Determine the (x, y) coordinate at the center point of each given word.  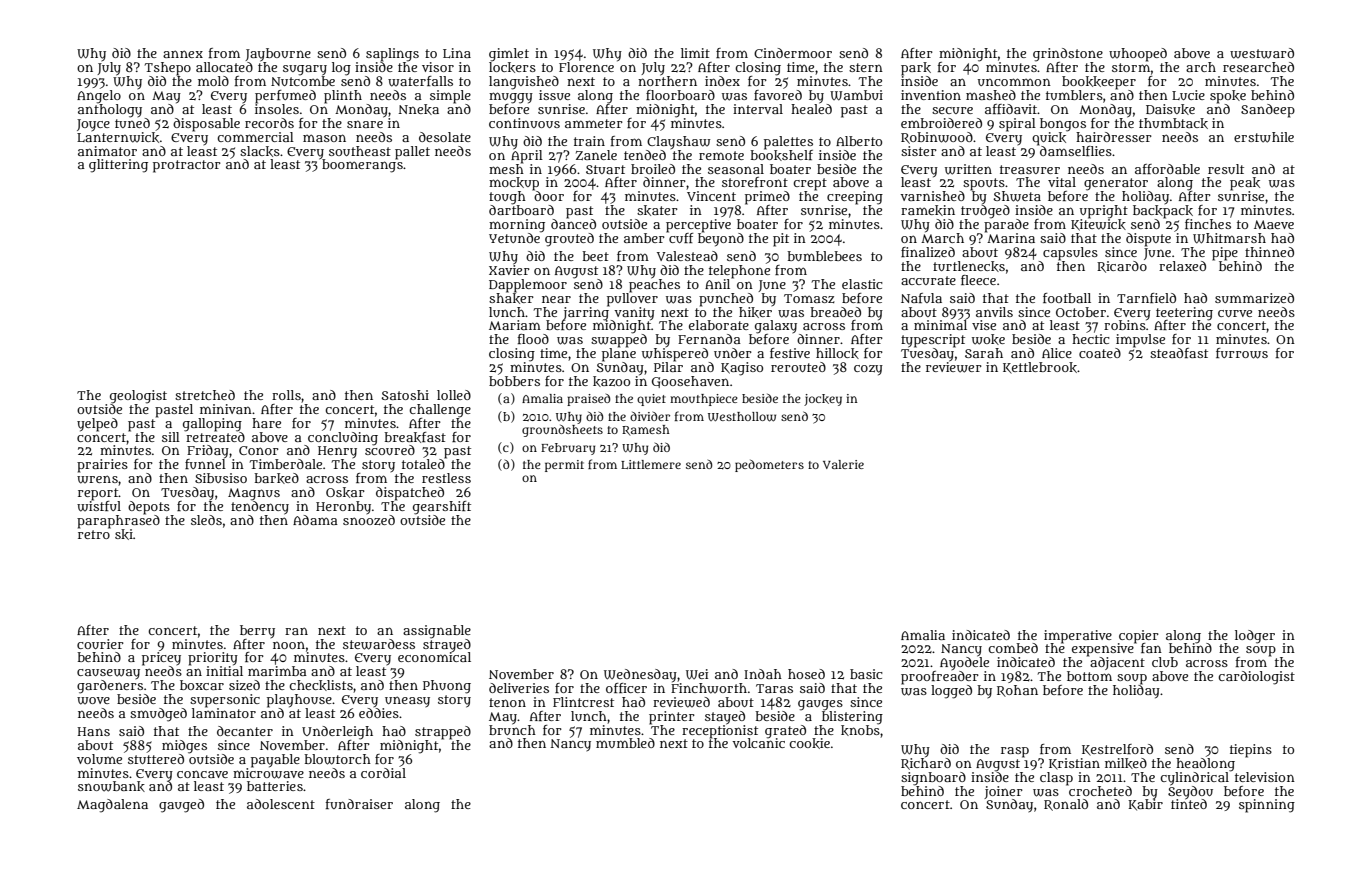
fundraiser (359, 804)
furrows (1242, 353)
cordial (383, 773)
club (1165, 662)
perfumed (285, 96)
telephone (739, 271)
